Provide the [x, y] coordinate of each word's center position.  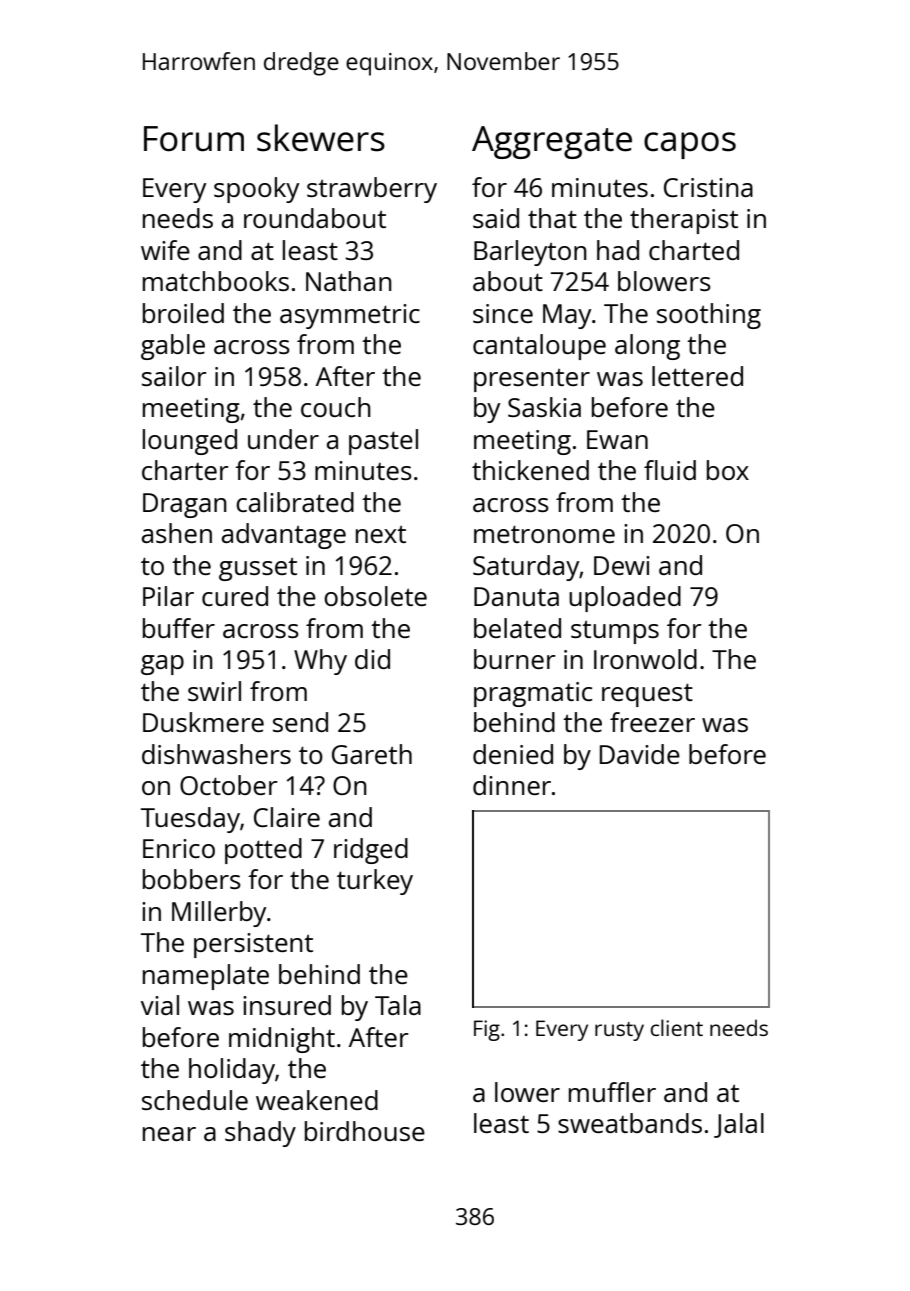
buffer [179, 628]
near [169, 1134]
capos [690, 145]
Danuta [516, 596]
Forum [194, 139]
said [496, 218]
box [728, 470]
